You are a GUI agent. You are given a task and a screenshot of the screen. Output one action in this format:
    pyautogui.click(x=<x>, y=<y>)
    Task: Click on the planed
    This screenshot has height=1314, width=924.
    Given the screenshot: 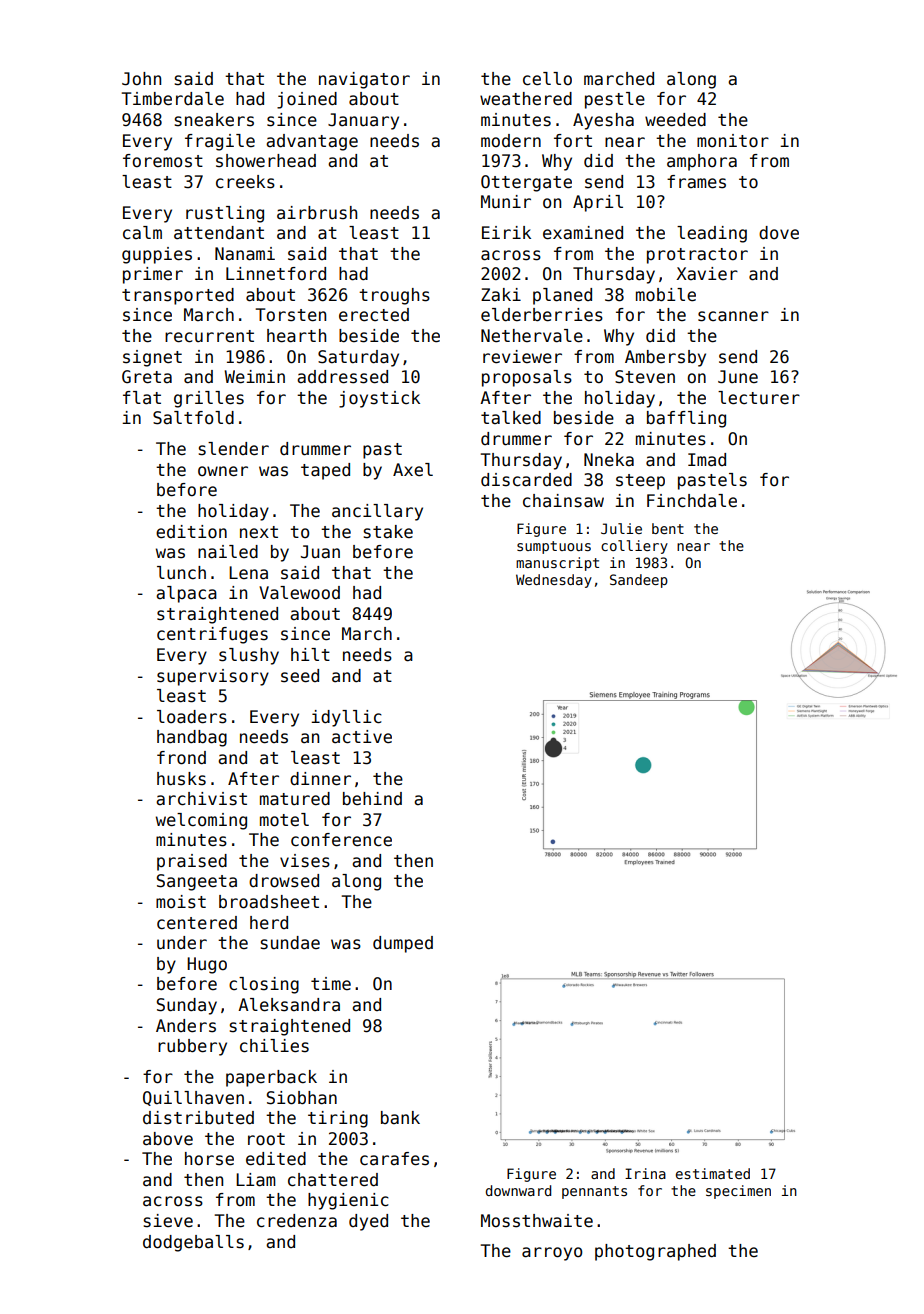 What is the action you would take?
    pyautogui.click(x=562, y=296)
